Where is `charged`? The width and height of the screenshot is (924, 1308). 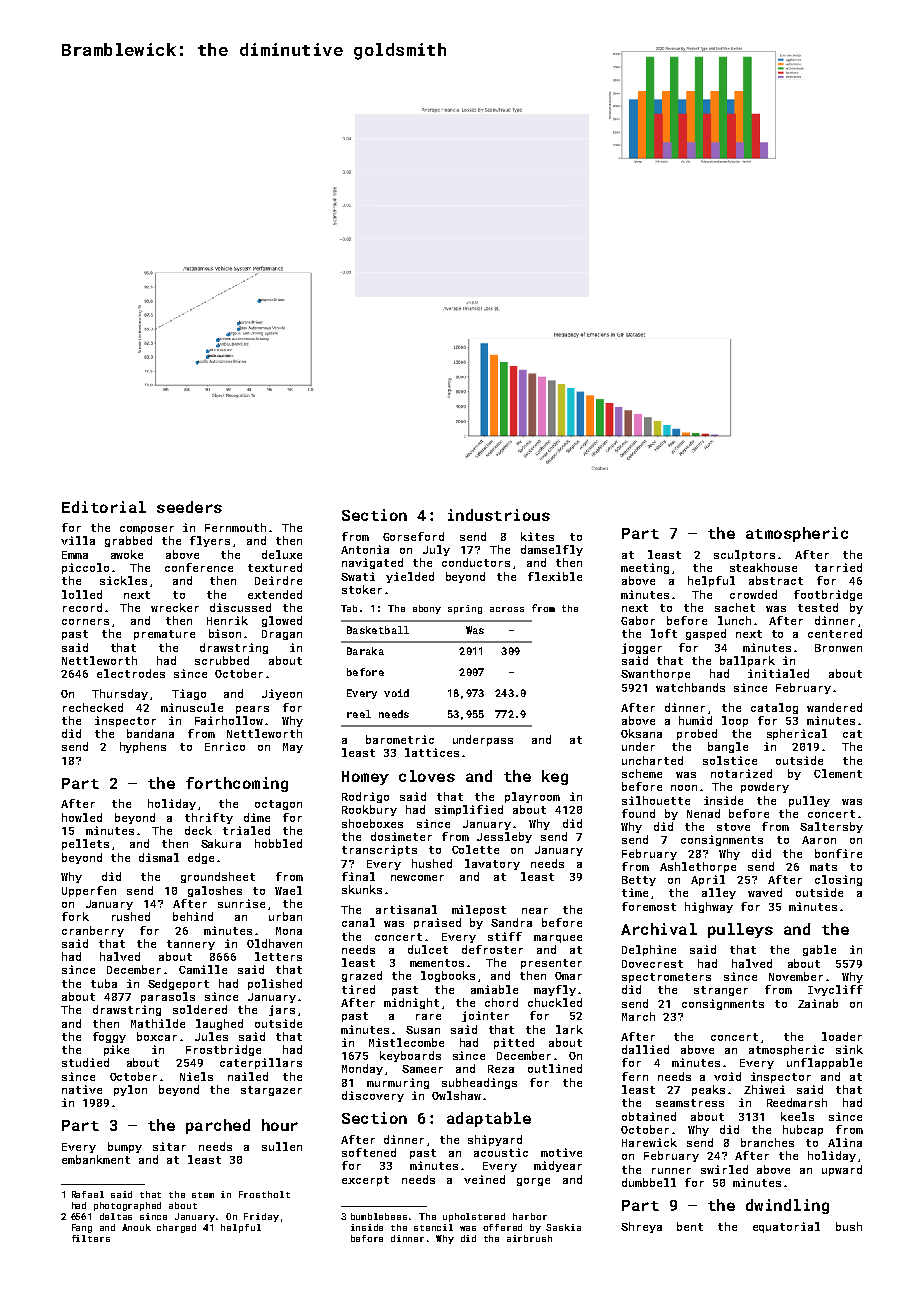 charged is located at coordinates (176, 1228).
